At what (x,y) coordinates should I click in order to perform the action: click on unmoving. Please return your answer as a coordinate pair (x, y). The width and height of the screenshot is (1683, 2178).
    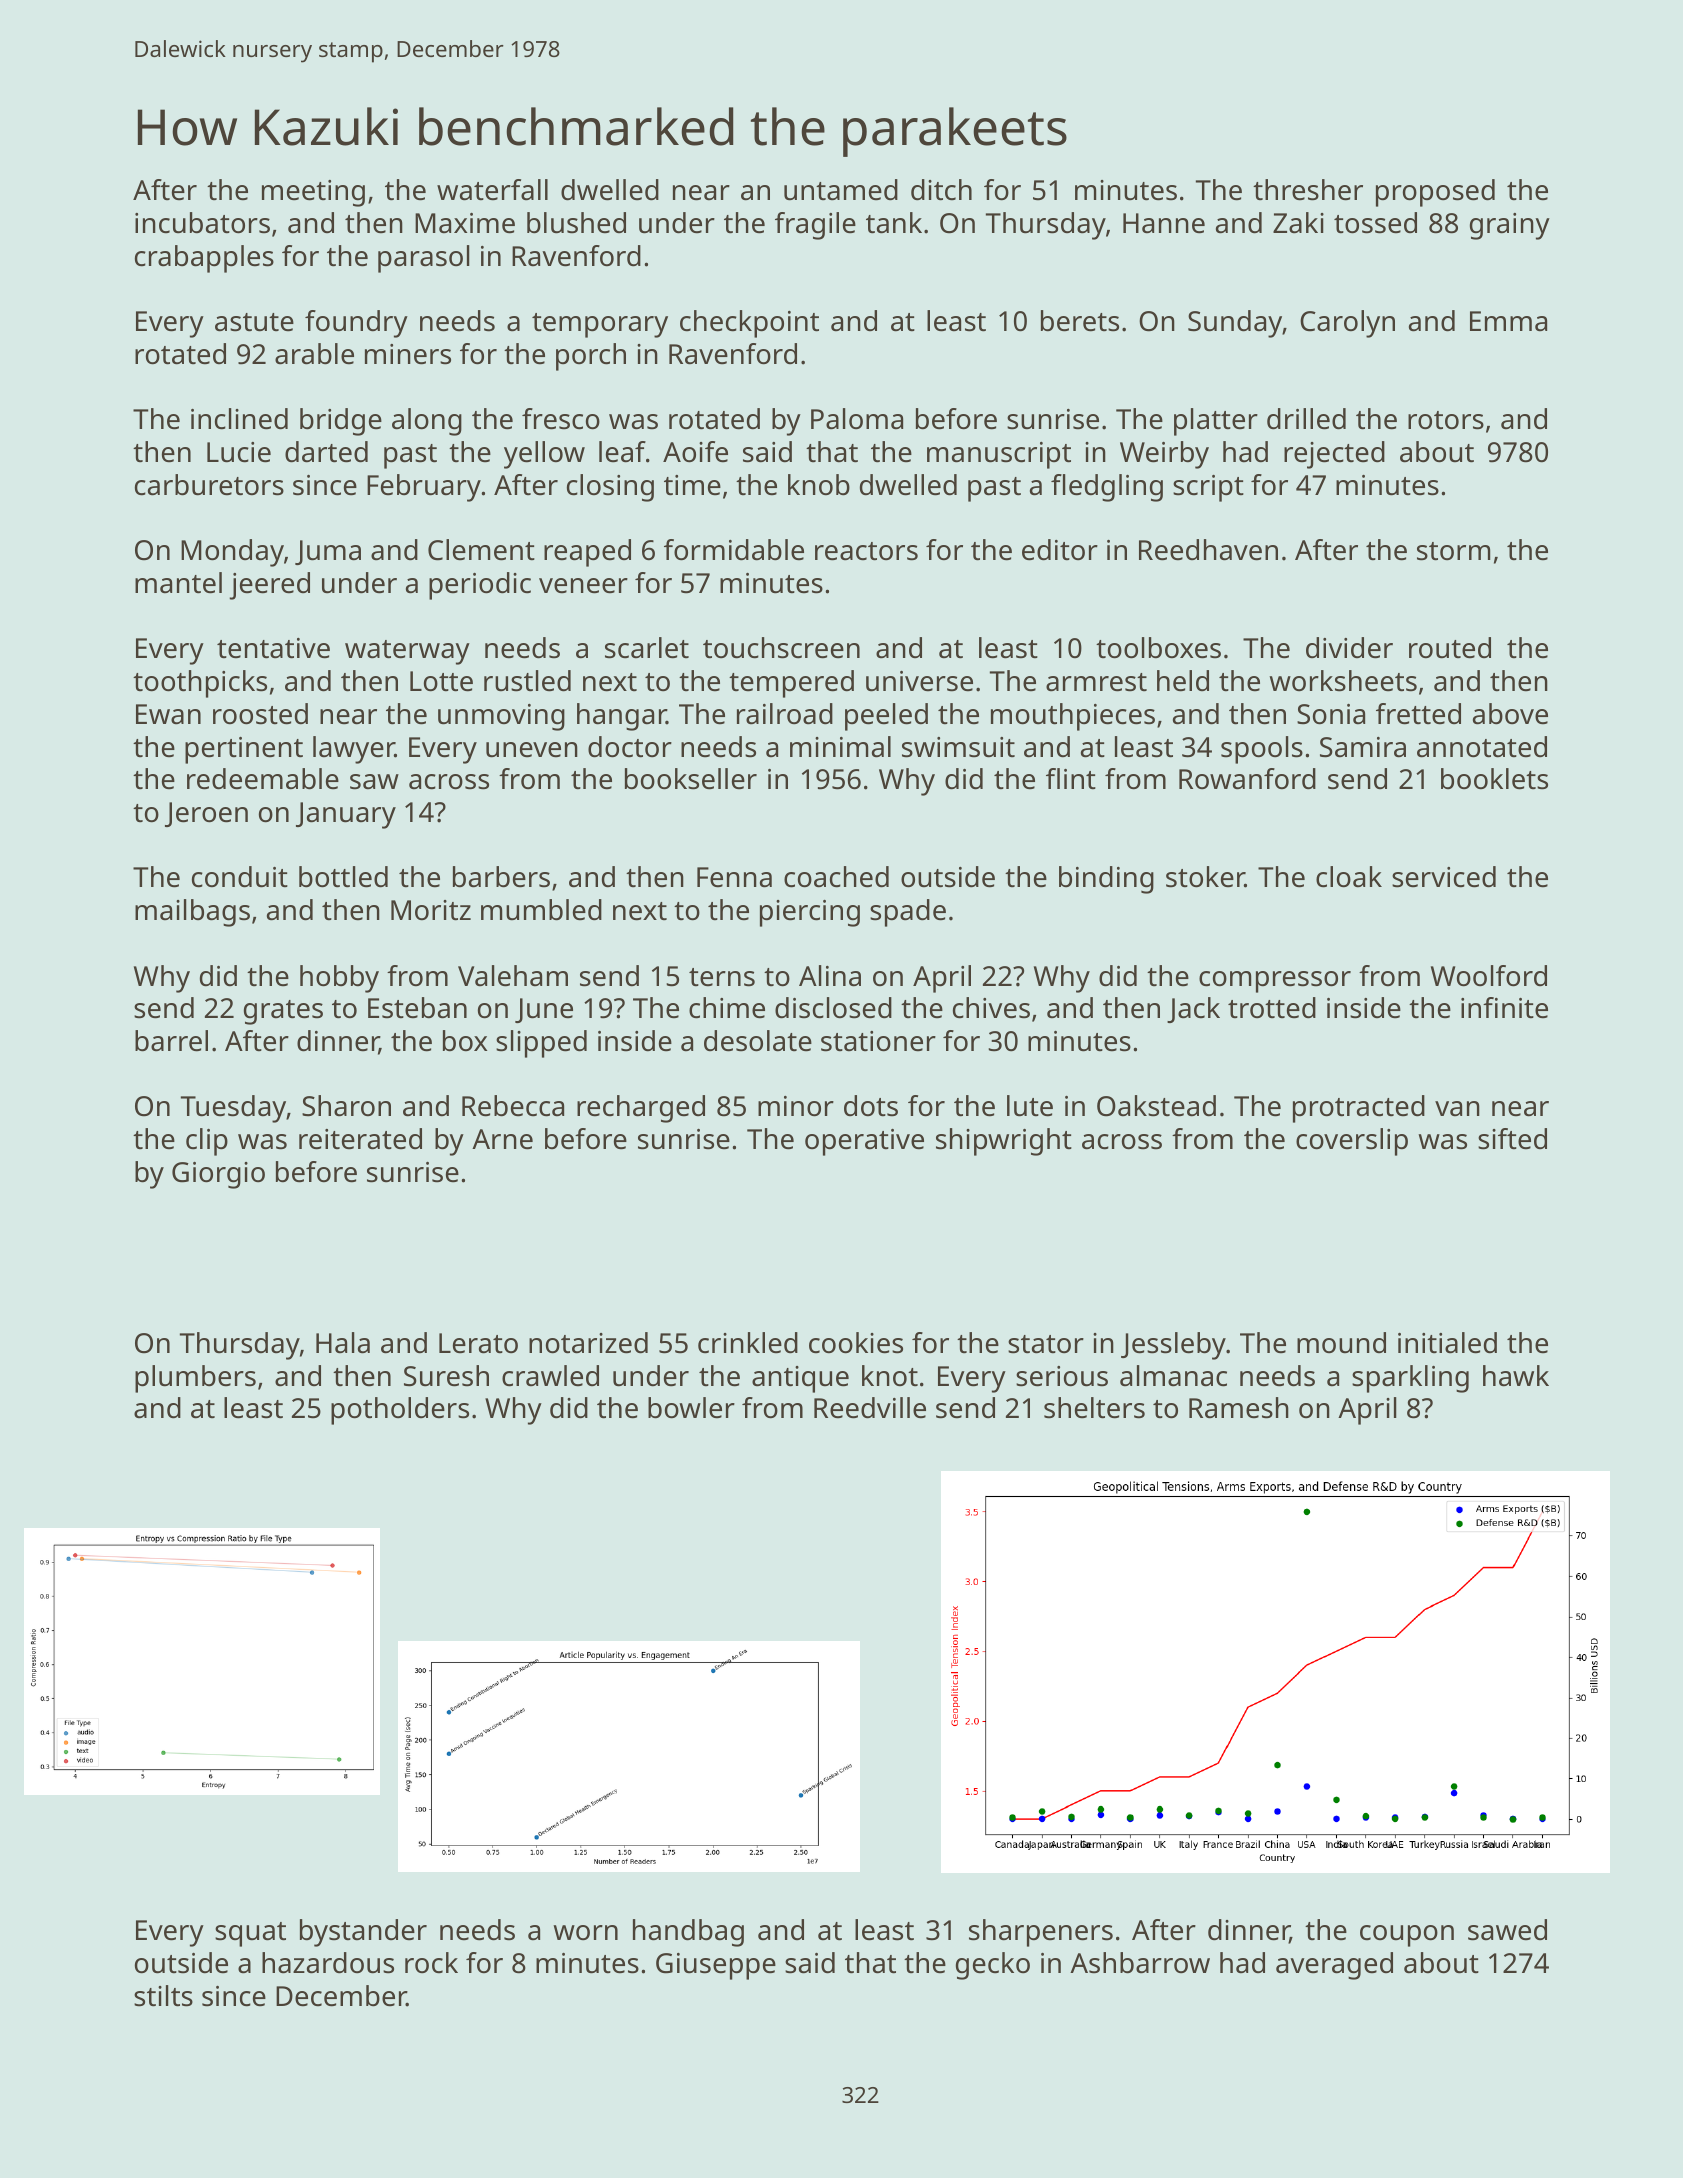
    Looking at the image, I should click on (501, 717).
